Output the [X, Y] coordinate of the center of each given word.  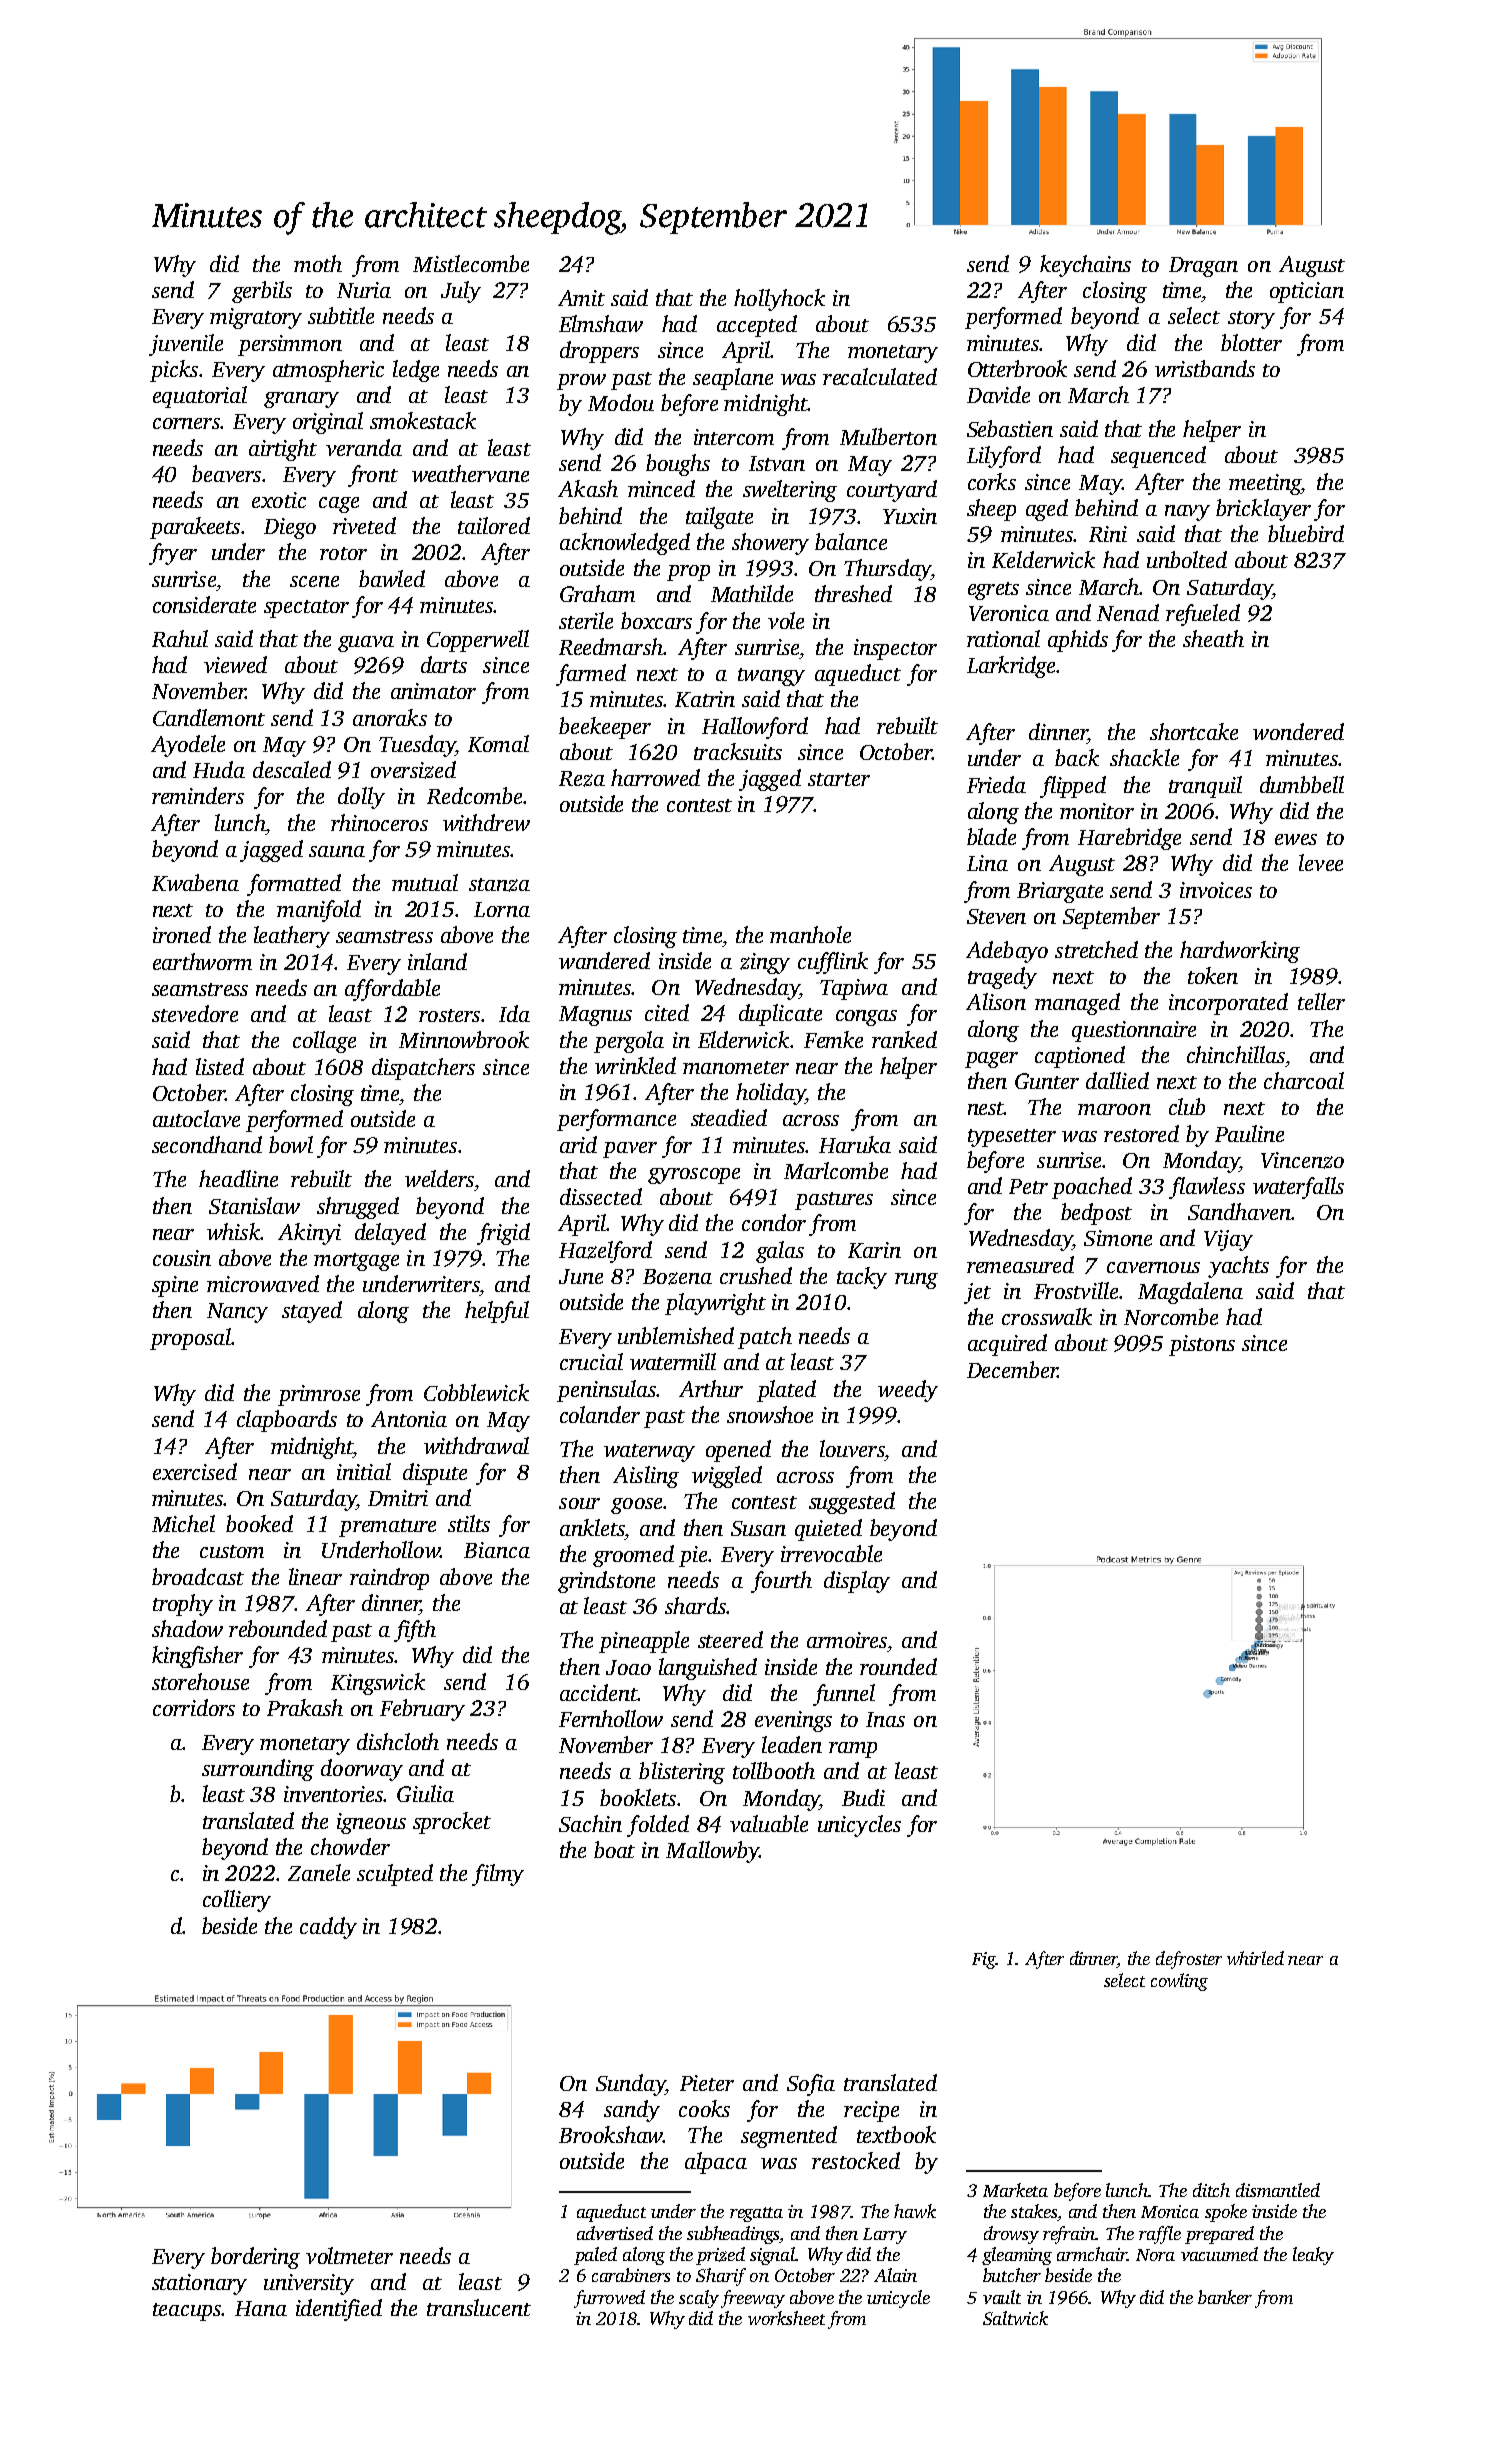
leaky [1313, 2256]
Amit [581, 298]
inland [437, 961]
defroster [1189, 1960]
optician [1307, 292]
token [1213, 975]
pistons [1202, 1345]
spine [175, 1286]
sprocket [452, 1823]
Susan [758, 1528]
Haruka [855, 1144]
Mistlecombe [471, 263]
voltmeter [349, 2255]
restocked [856, 2160]
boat [614, 1849]
